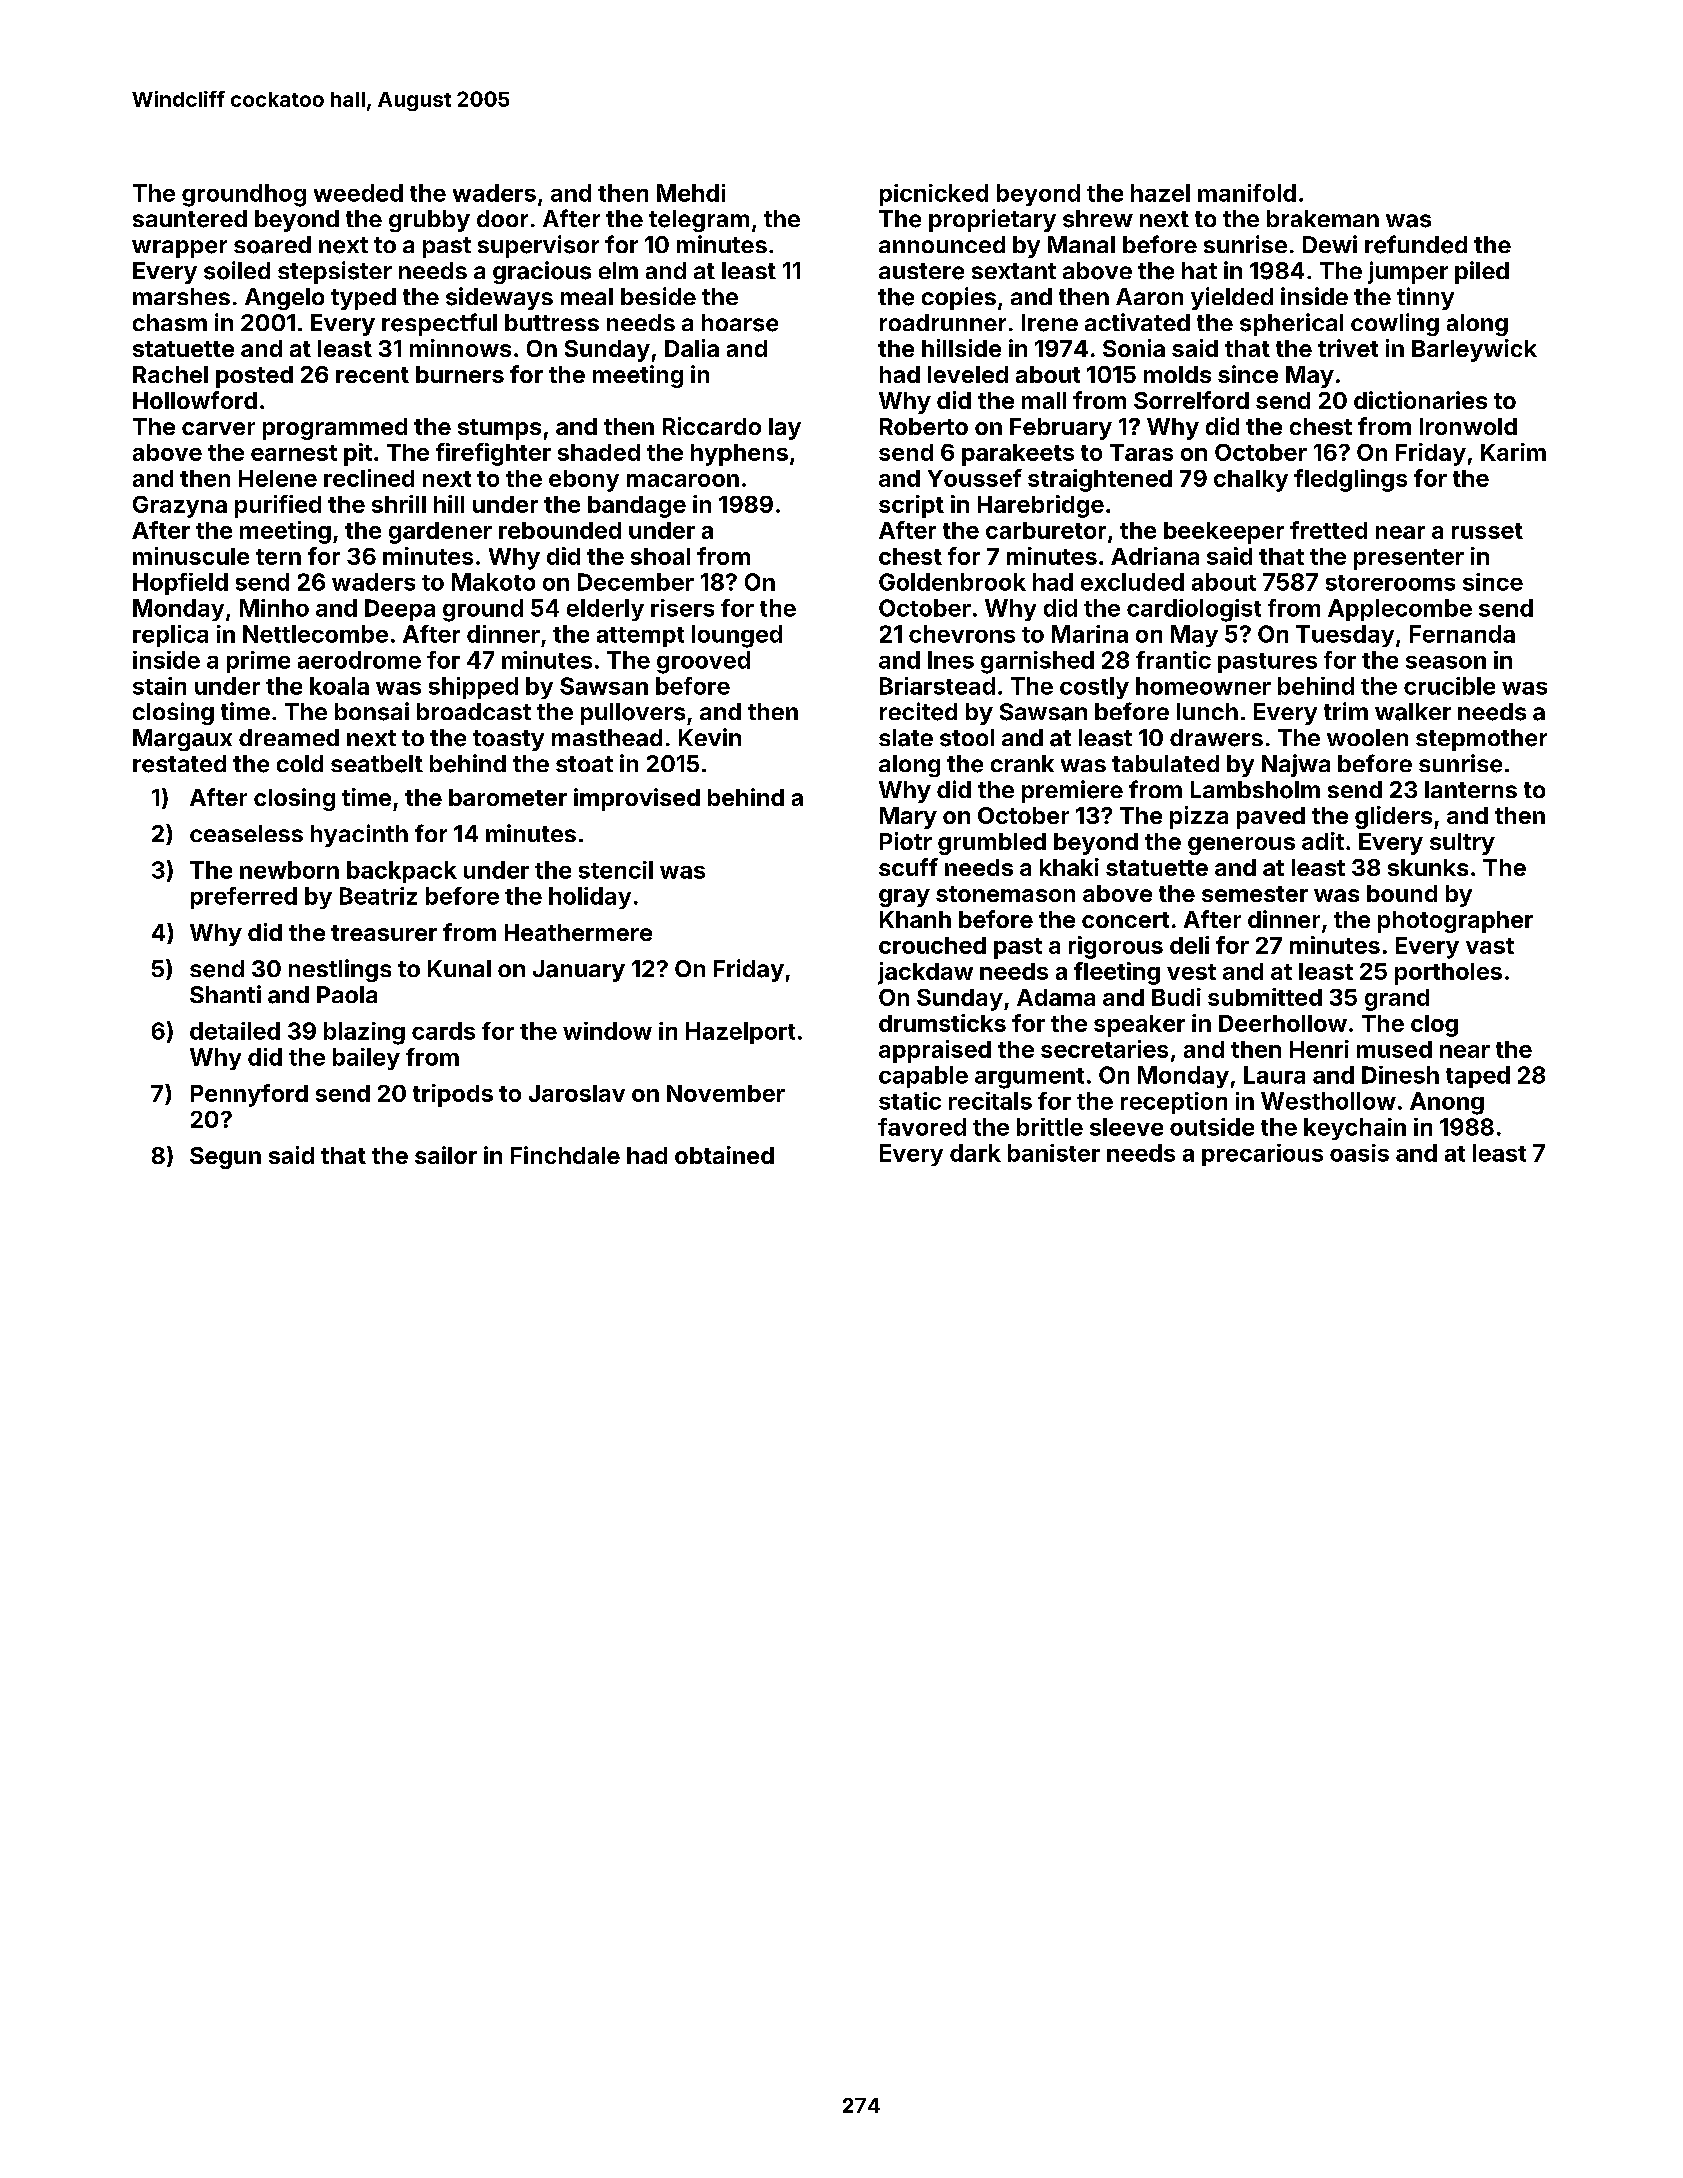  I want to click on precarious, so click(1262, 1155).
